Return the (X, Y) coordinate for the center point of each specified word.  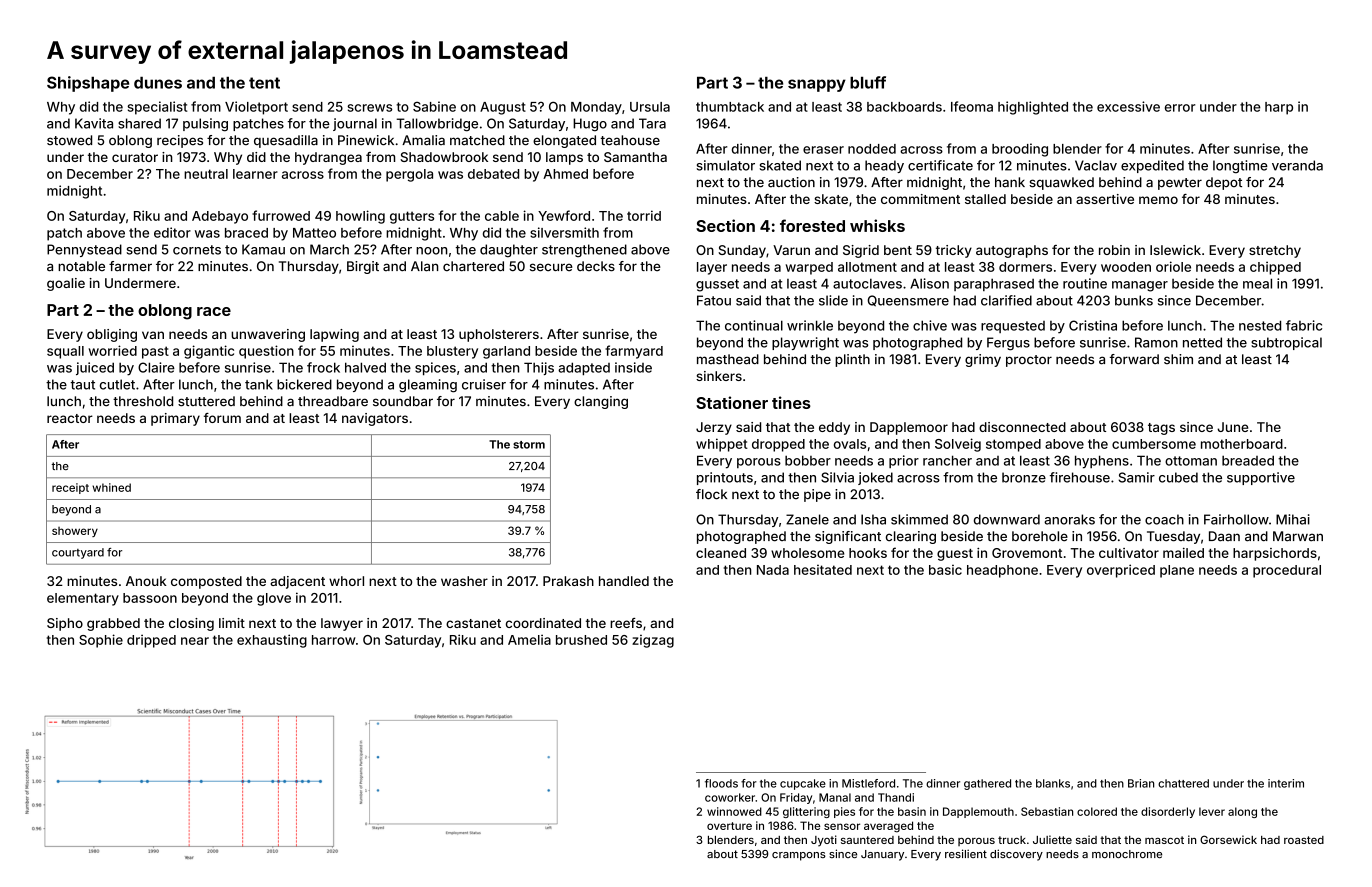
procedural (1287, 571)
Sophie (101, 641)
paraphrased (994, 285)
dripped (151, 641)
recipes (180, 141)
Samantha (635, 157)
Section (725, 225)
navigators (375, 419)
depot (1224, 183)
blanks (1053, 783)
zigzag (653, 641)
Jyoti (824, 841)
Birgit (363, 267)
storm (529, 445)
